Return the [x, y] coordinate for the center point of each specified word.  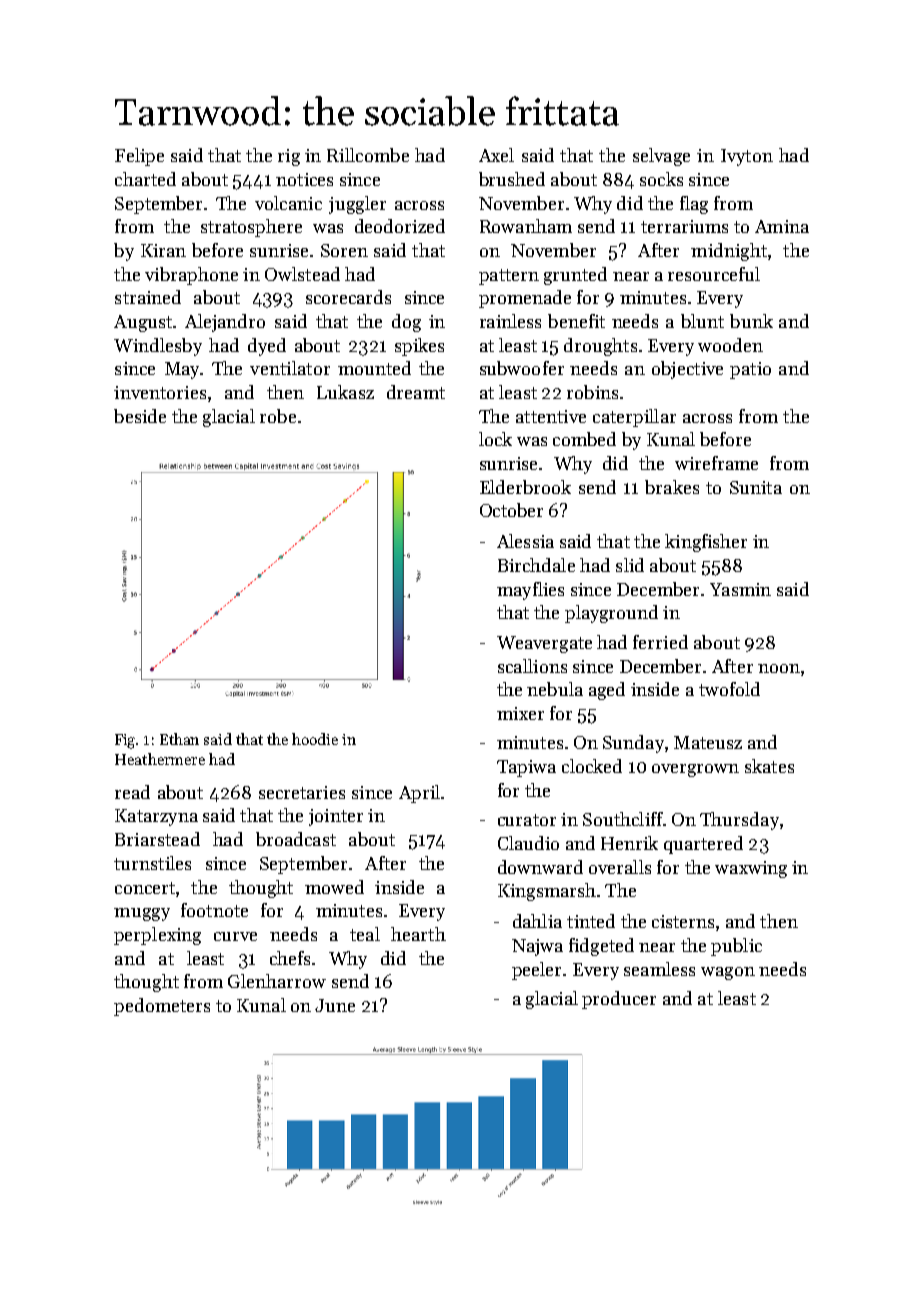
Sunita [756, 487]
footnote [214, 910]
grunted [575, 276]
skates [769, 766]
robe [278, 416]
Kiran [163, 250]
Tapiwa [526, 768]
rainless [510, 321]
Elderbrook [525, 487]
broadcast [296, 839]
